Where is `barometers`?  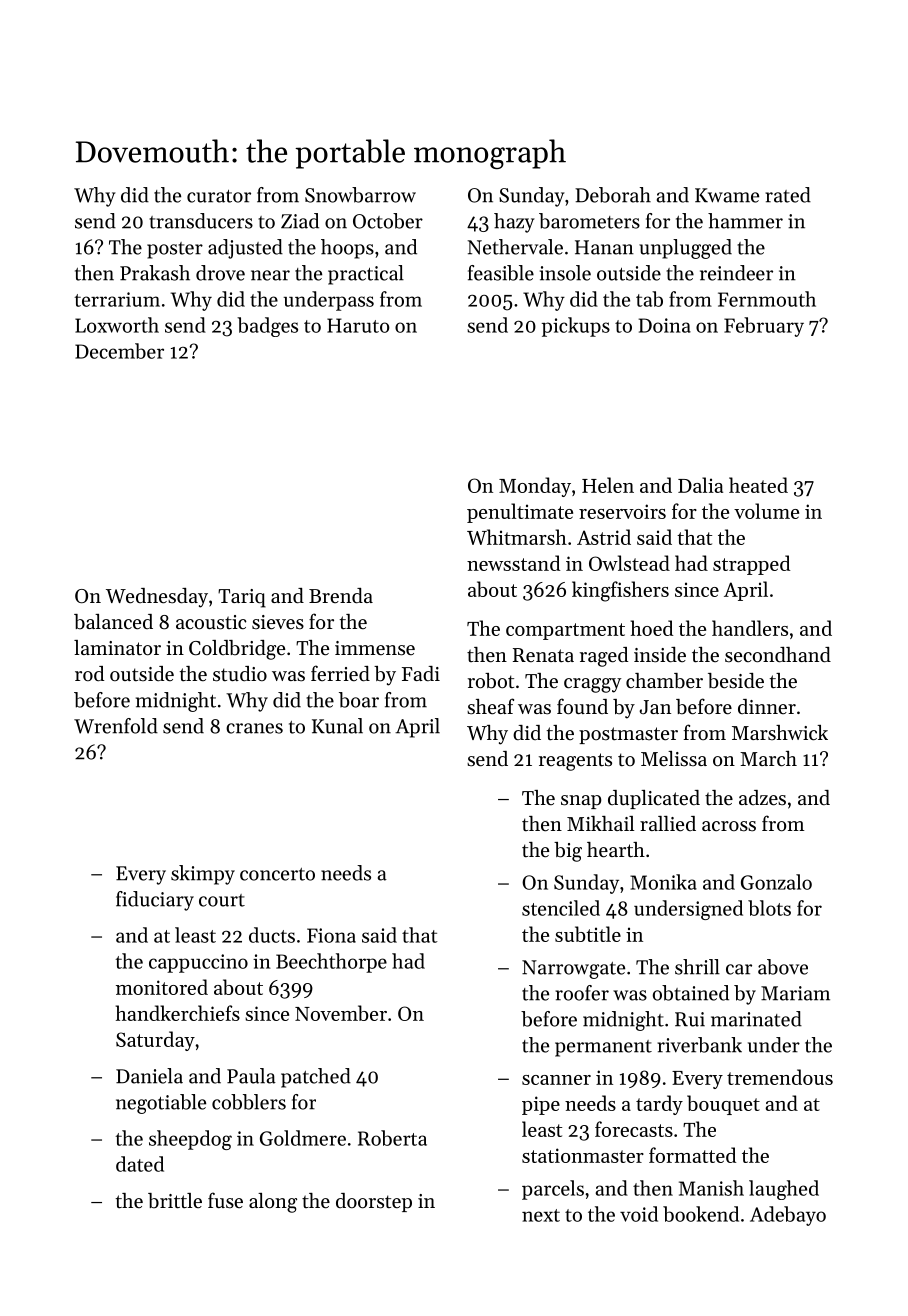 barometers is located at coordinates (589, 221).
